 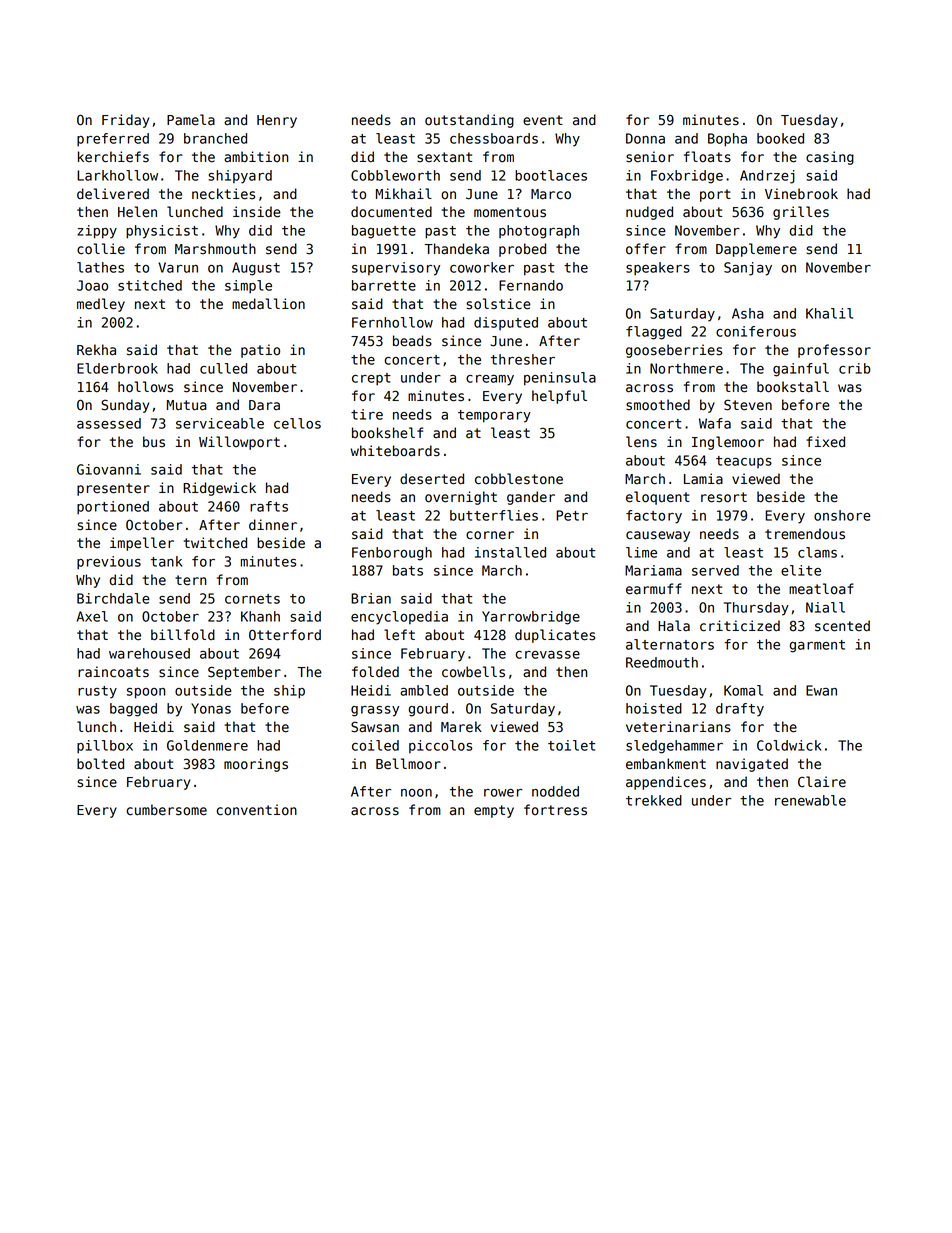 I want to click on Joao, so click(x=92, y=285).
